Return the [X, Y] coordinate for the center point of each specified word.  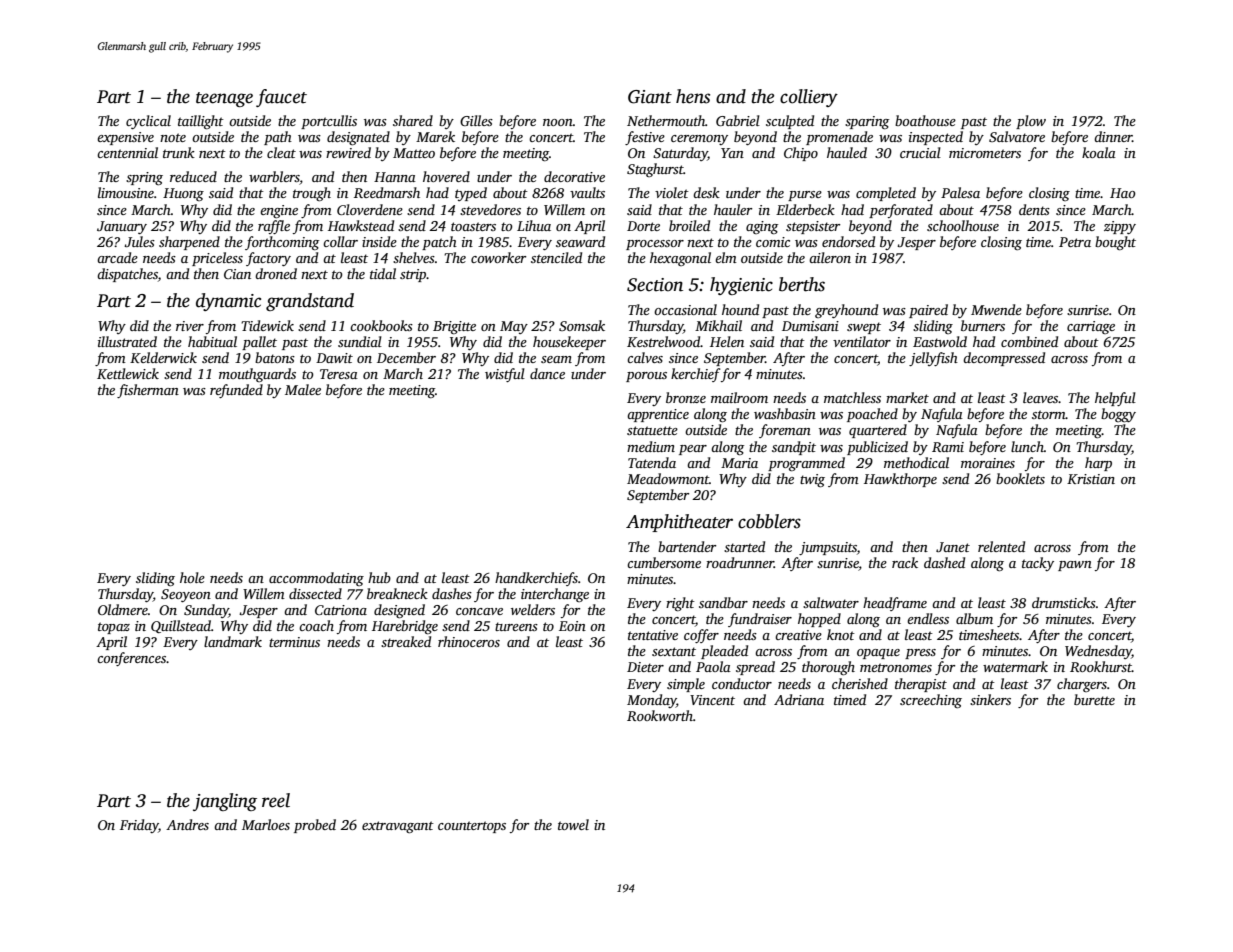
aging [762, 228]
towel [573, 824]
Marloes [266, 824]
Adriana [799, 699]
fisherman [148, 391]
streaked [406, 641]
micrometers [985, 153]
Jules [139, 241]
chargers [1082, 685]
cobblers [769, 521]
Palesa [960, 192]
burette [1094, 699]
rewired [348, 152]
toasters [473, 226]
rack [905, 562]
